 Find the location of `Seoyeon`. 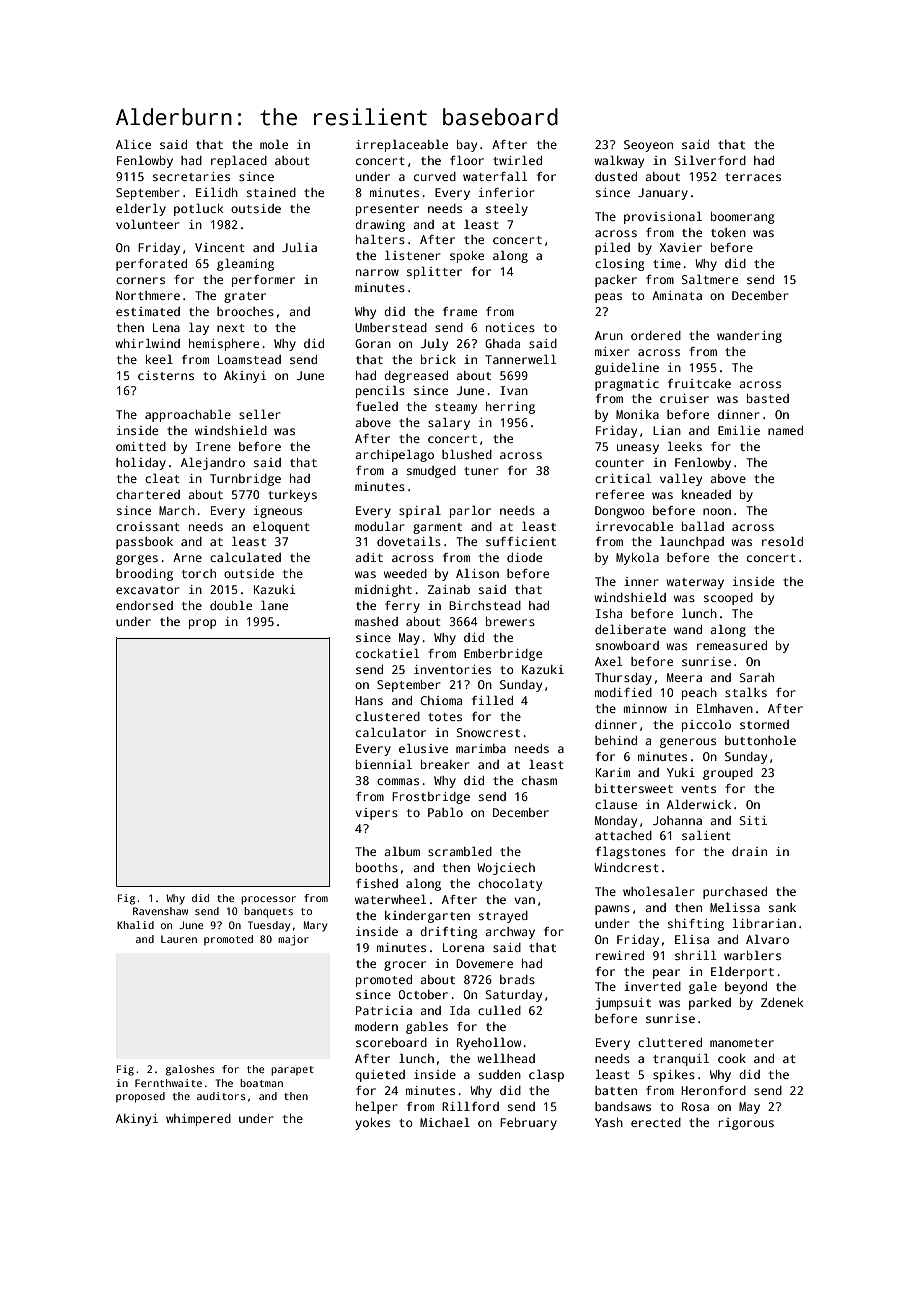

Seoyeon is located at coordinates (648, 146).
